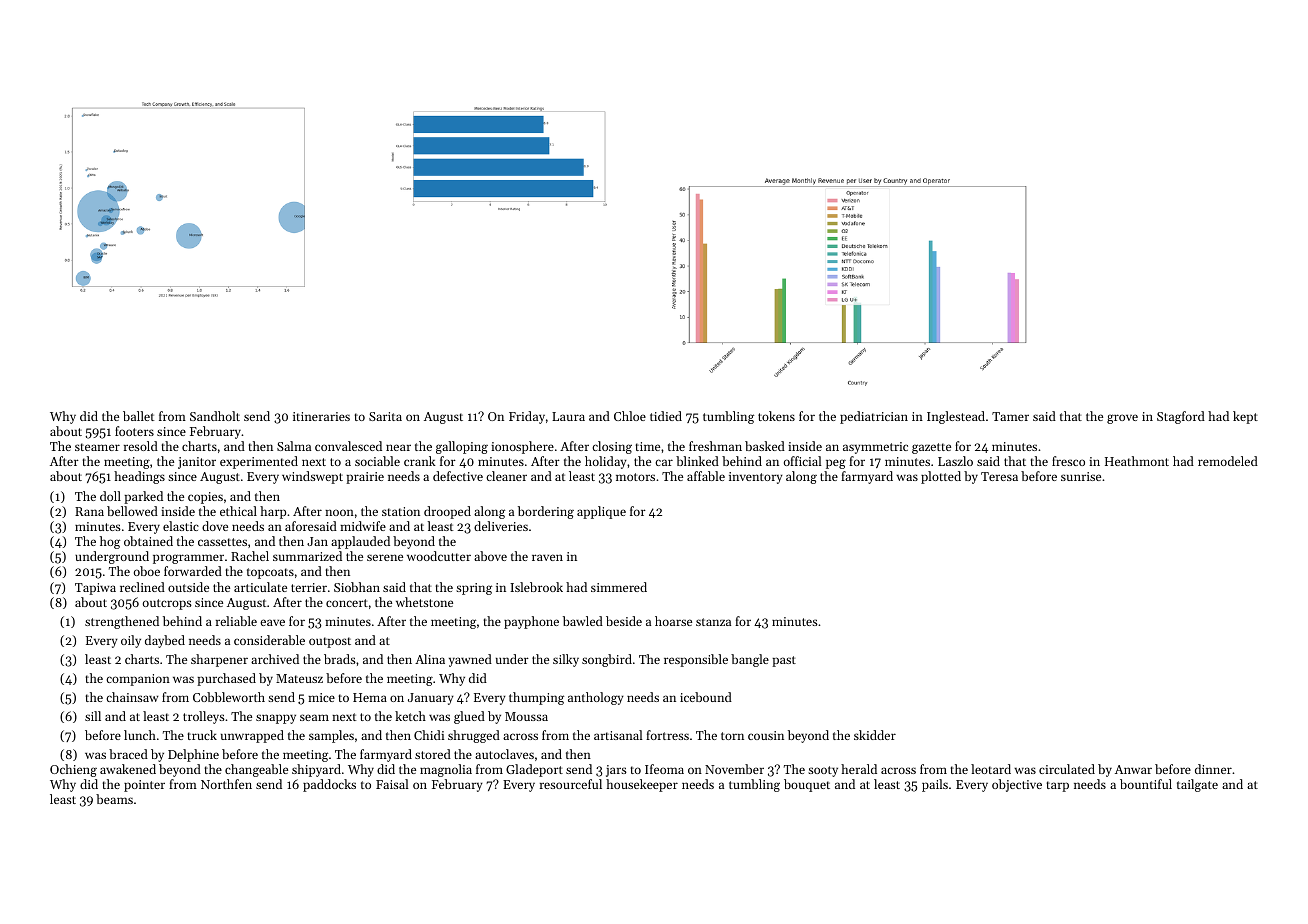 The image size is (1308, 924). I want to click on Rana, so click(89, 511).
